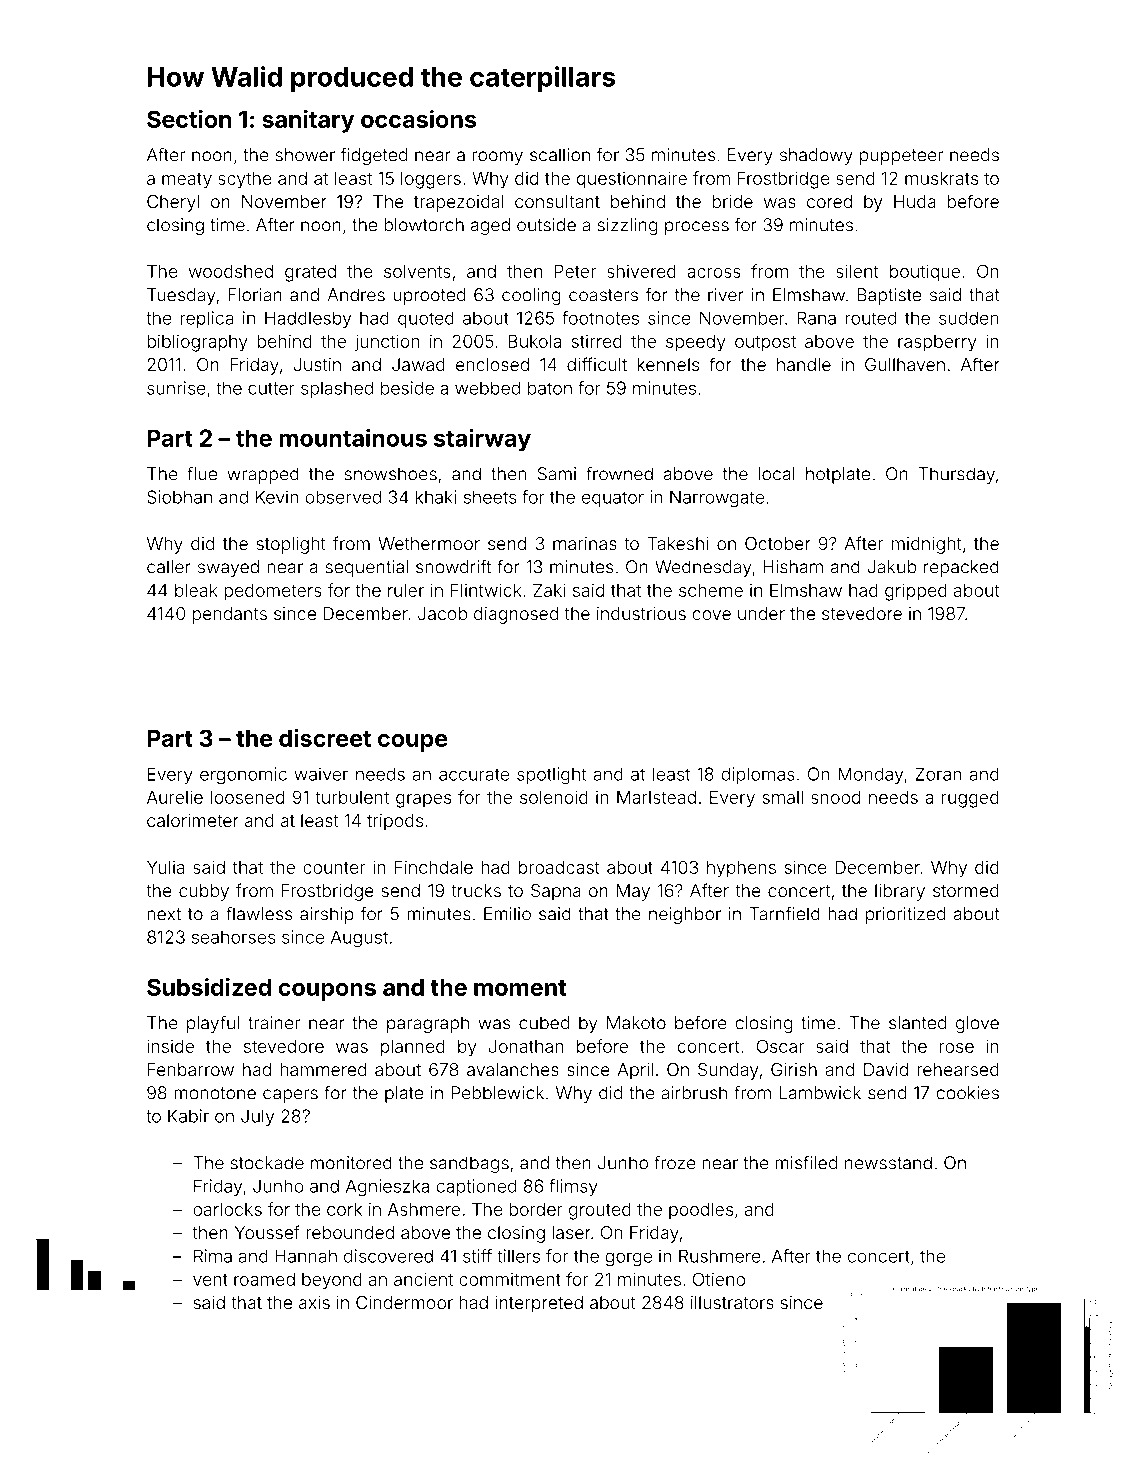  Describe the element at coordinates (169, 567) in the page. I see `caller` at that location.
